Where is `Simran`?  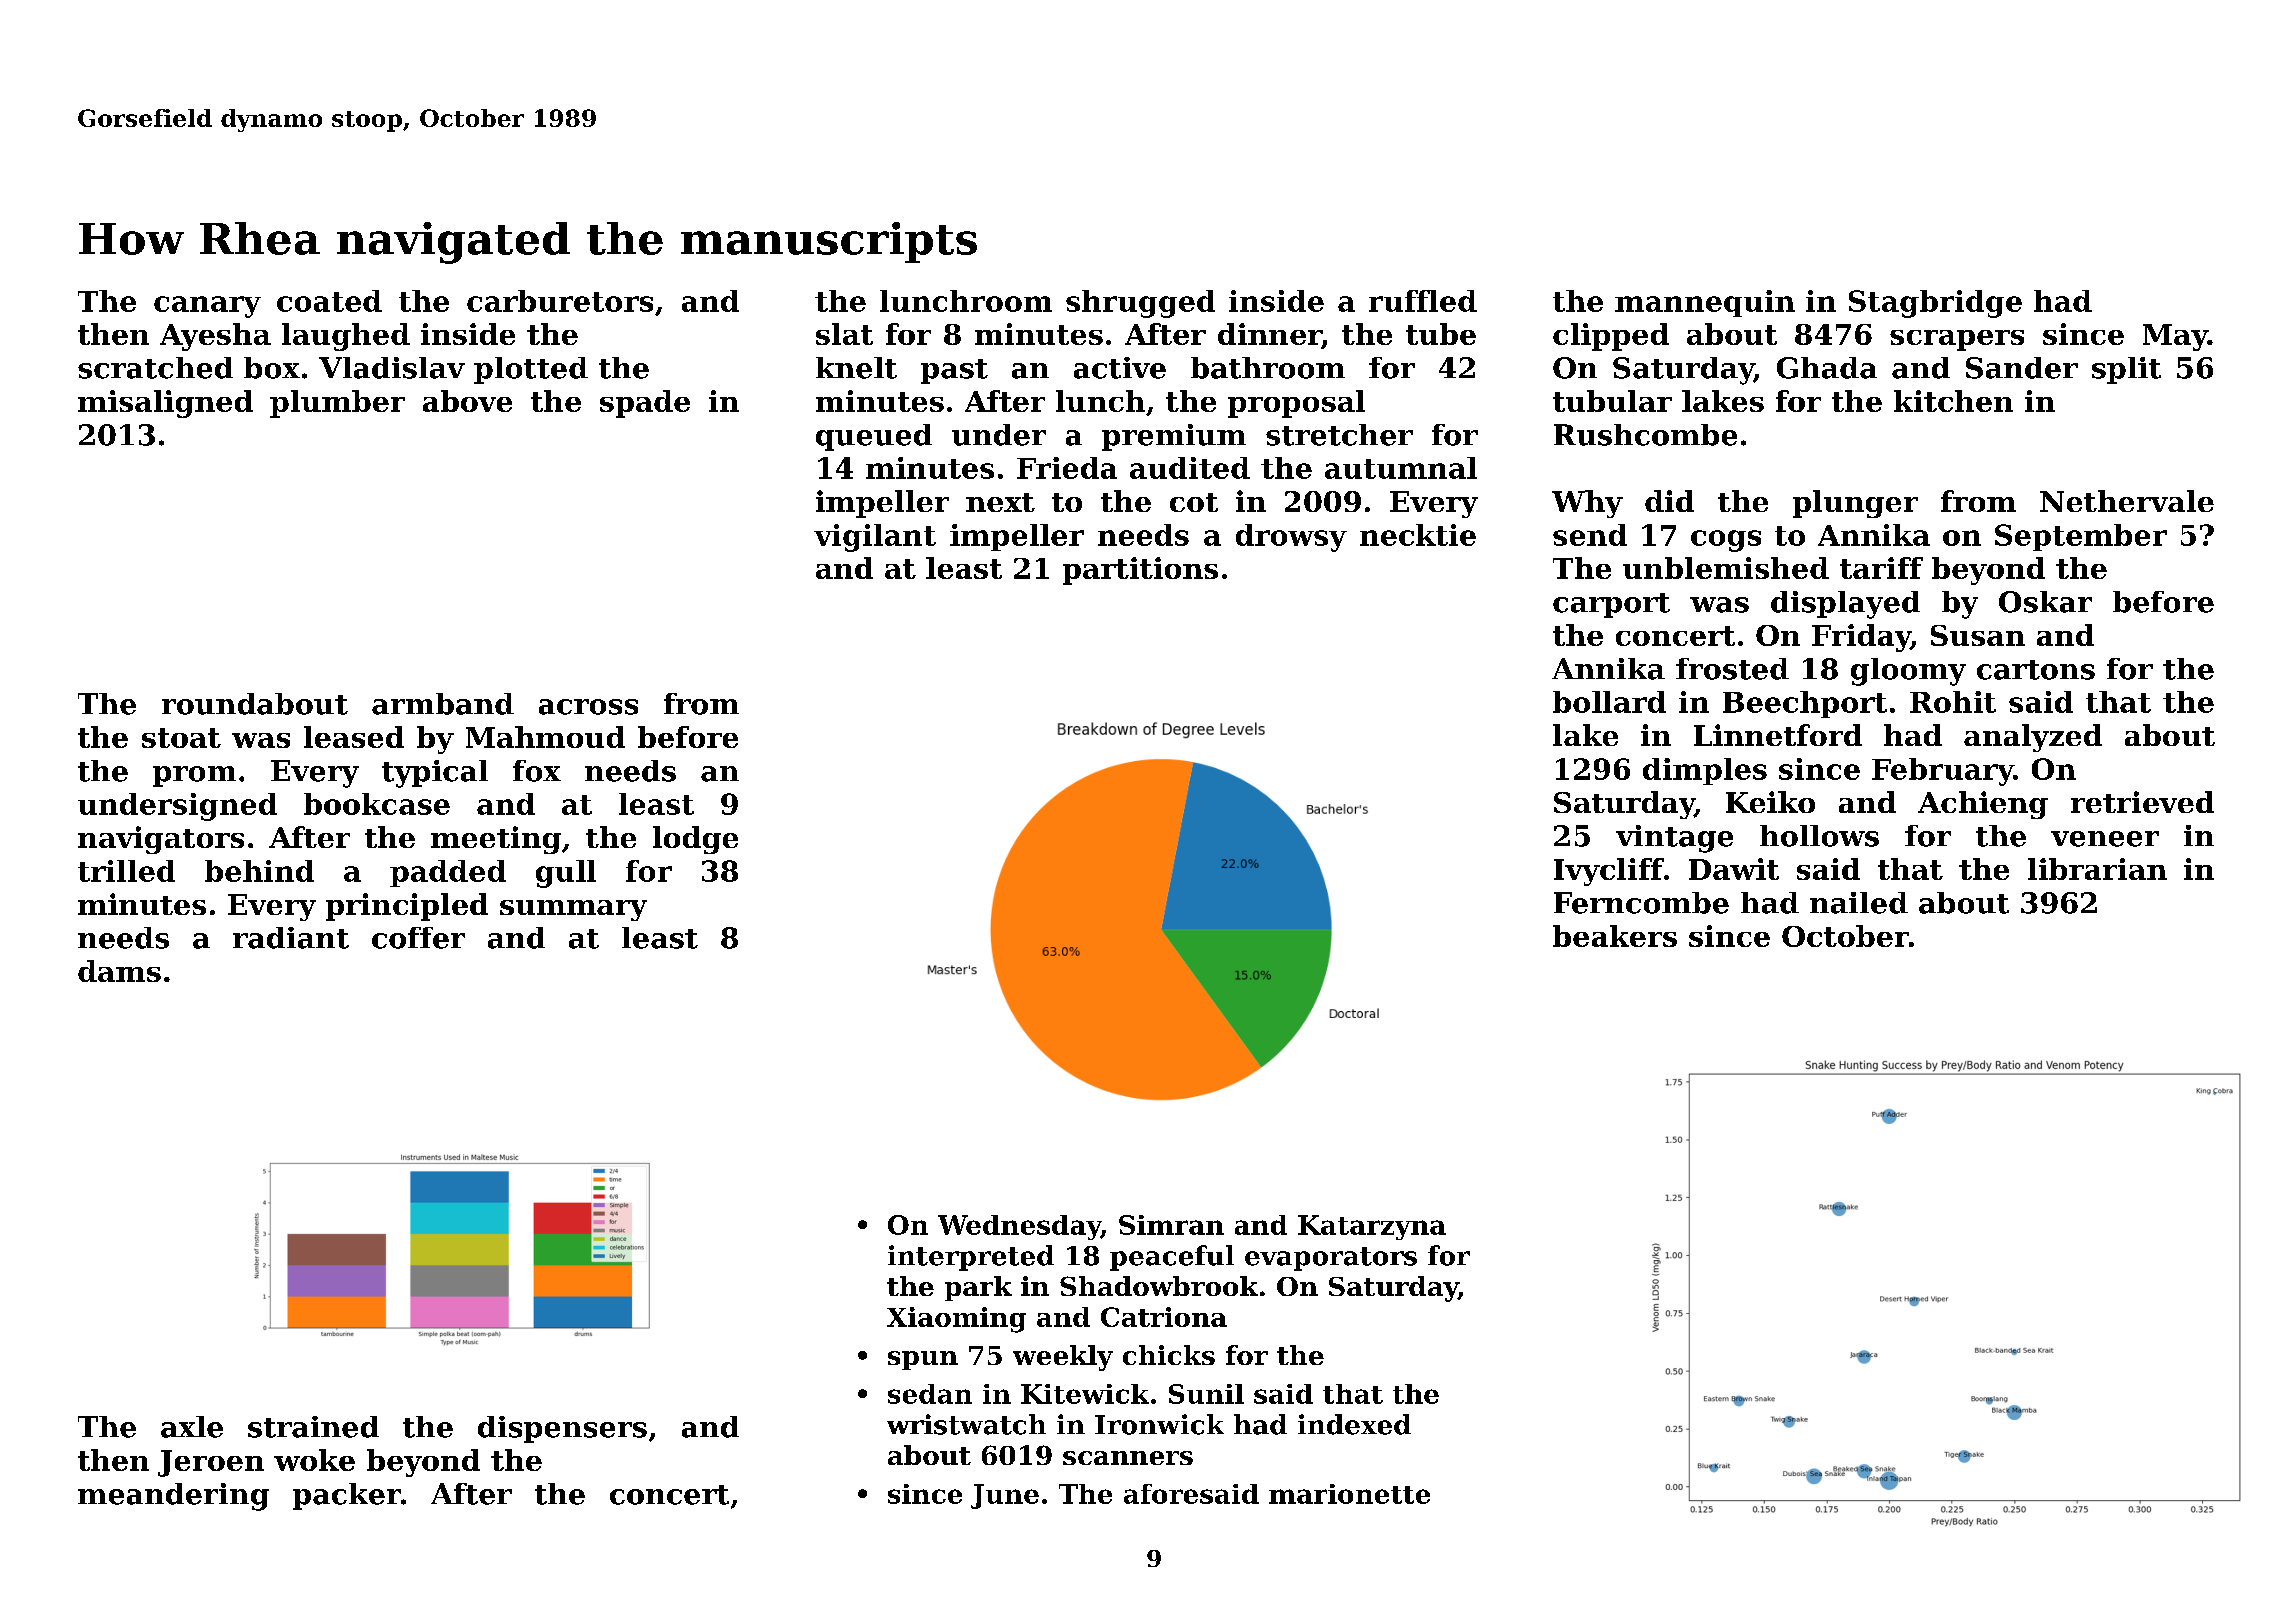
Simran is located at coordinates (1171, 1225).
